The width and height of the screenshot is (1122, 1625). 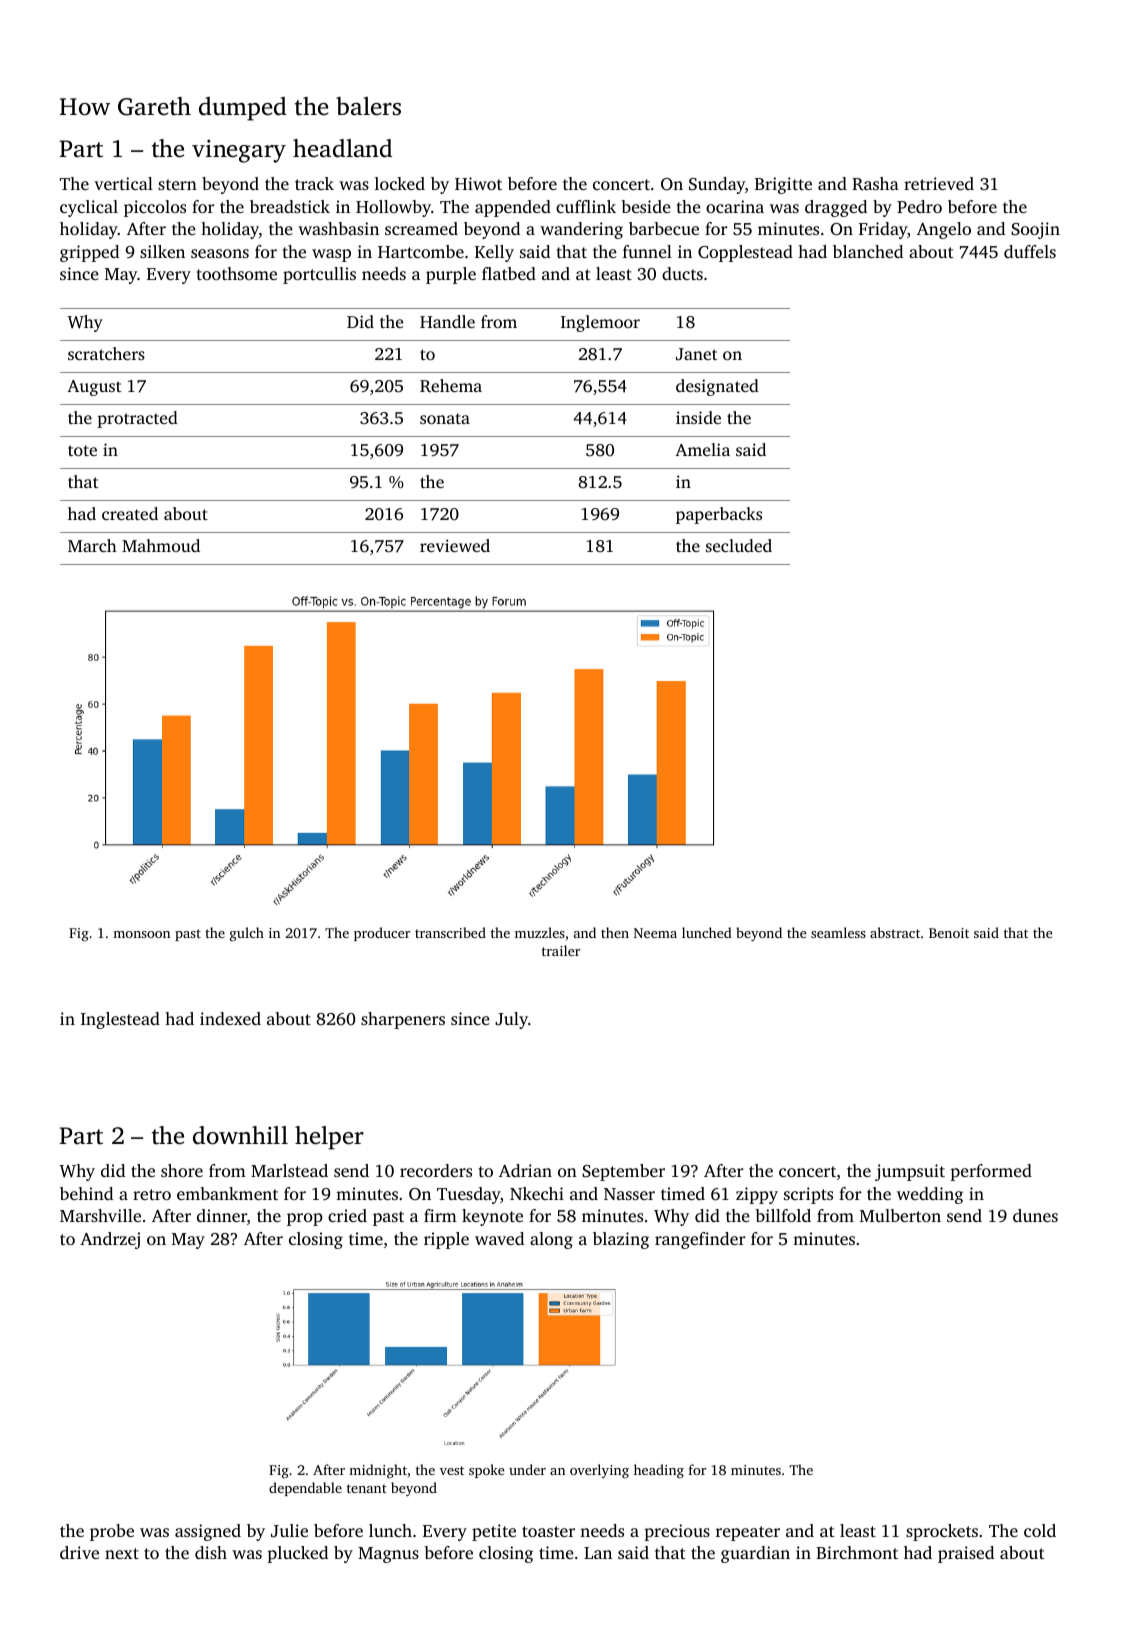 What do you see at coordinates (910, 1172) in the screenshot?
I see `jumpsuit` at bounding box center [910, 1172].
